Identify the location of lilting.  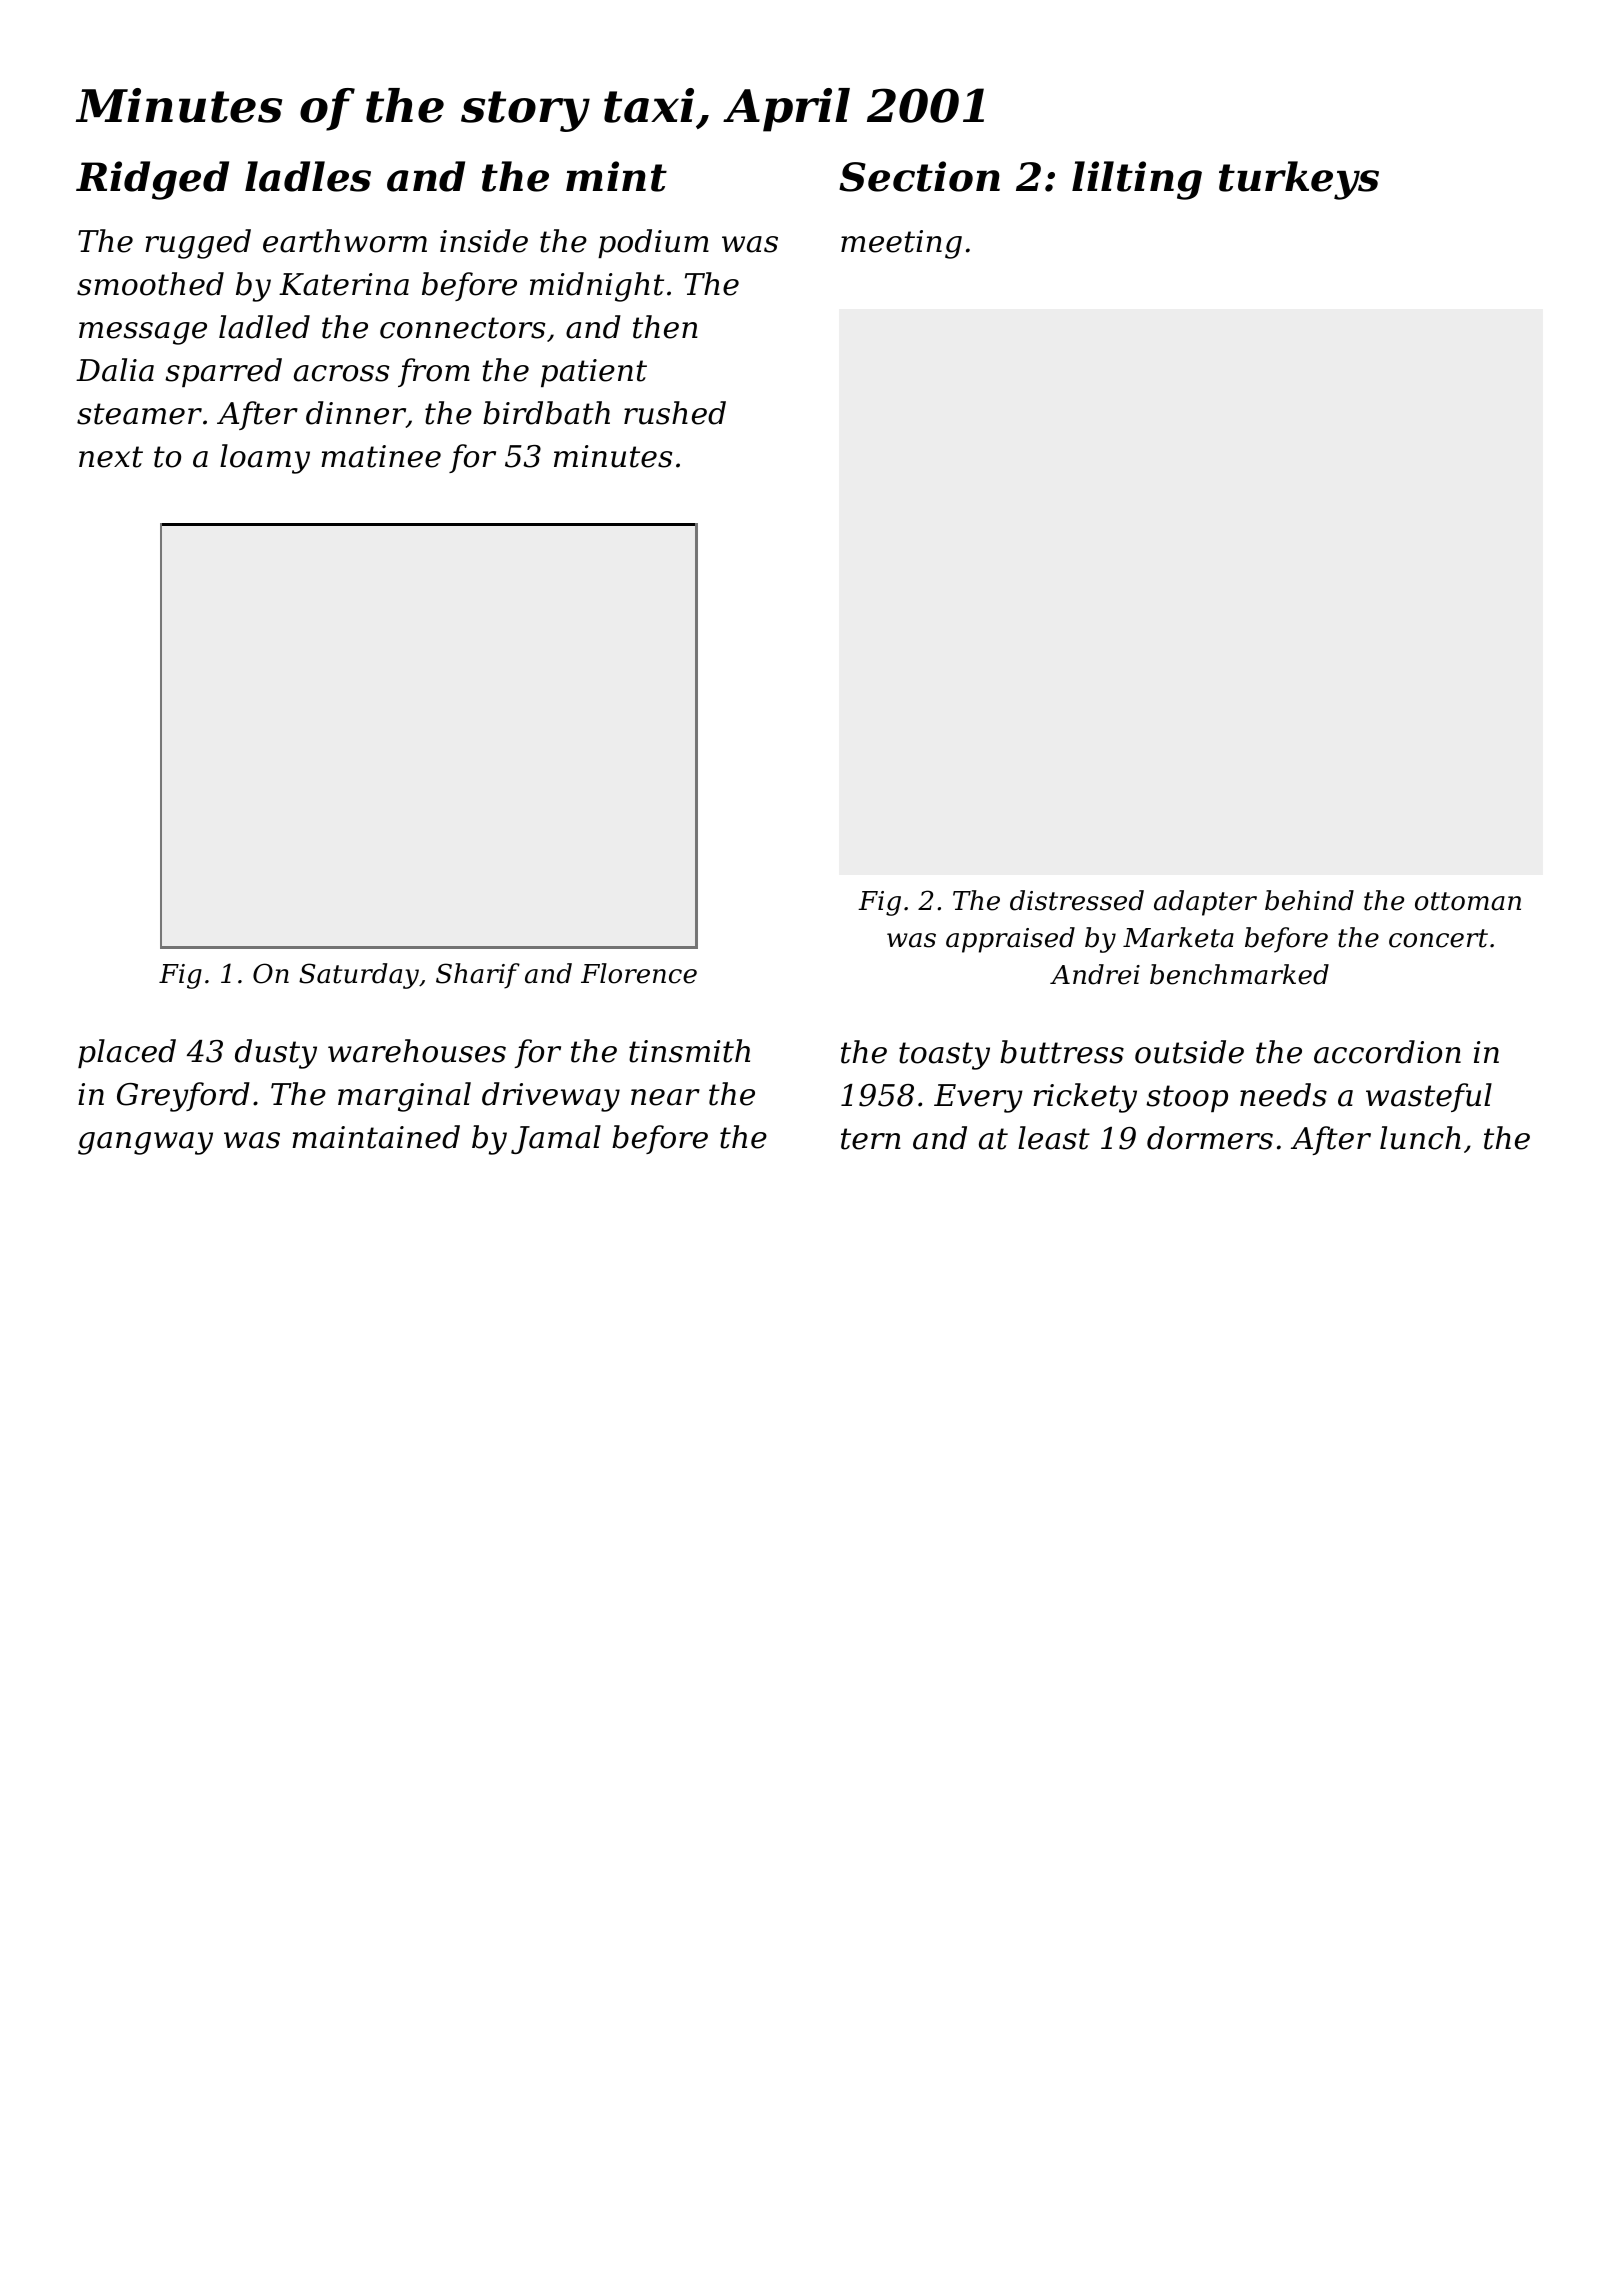
(1137, 180).
